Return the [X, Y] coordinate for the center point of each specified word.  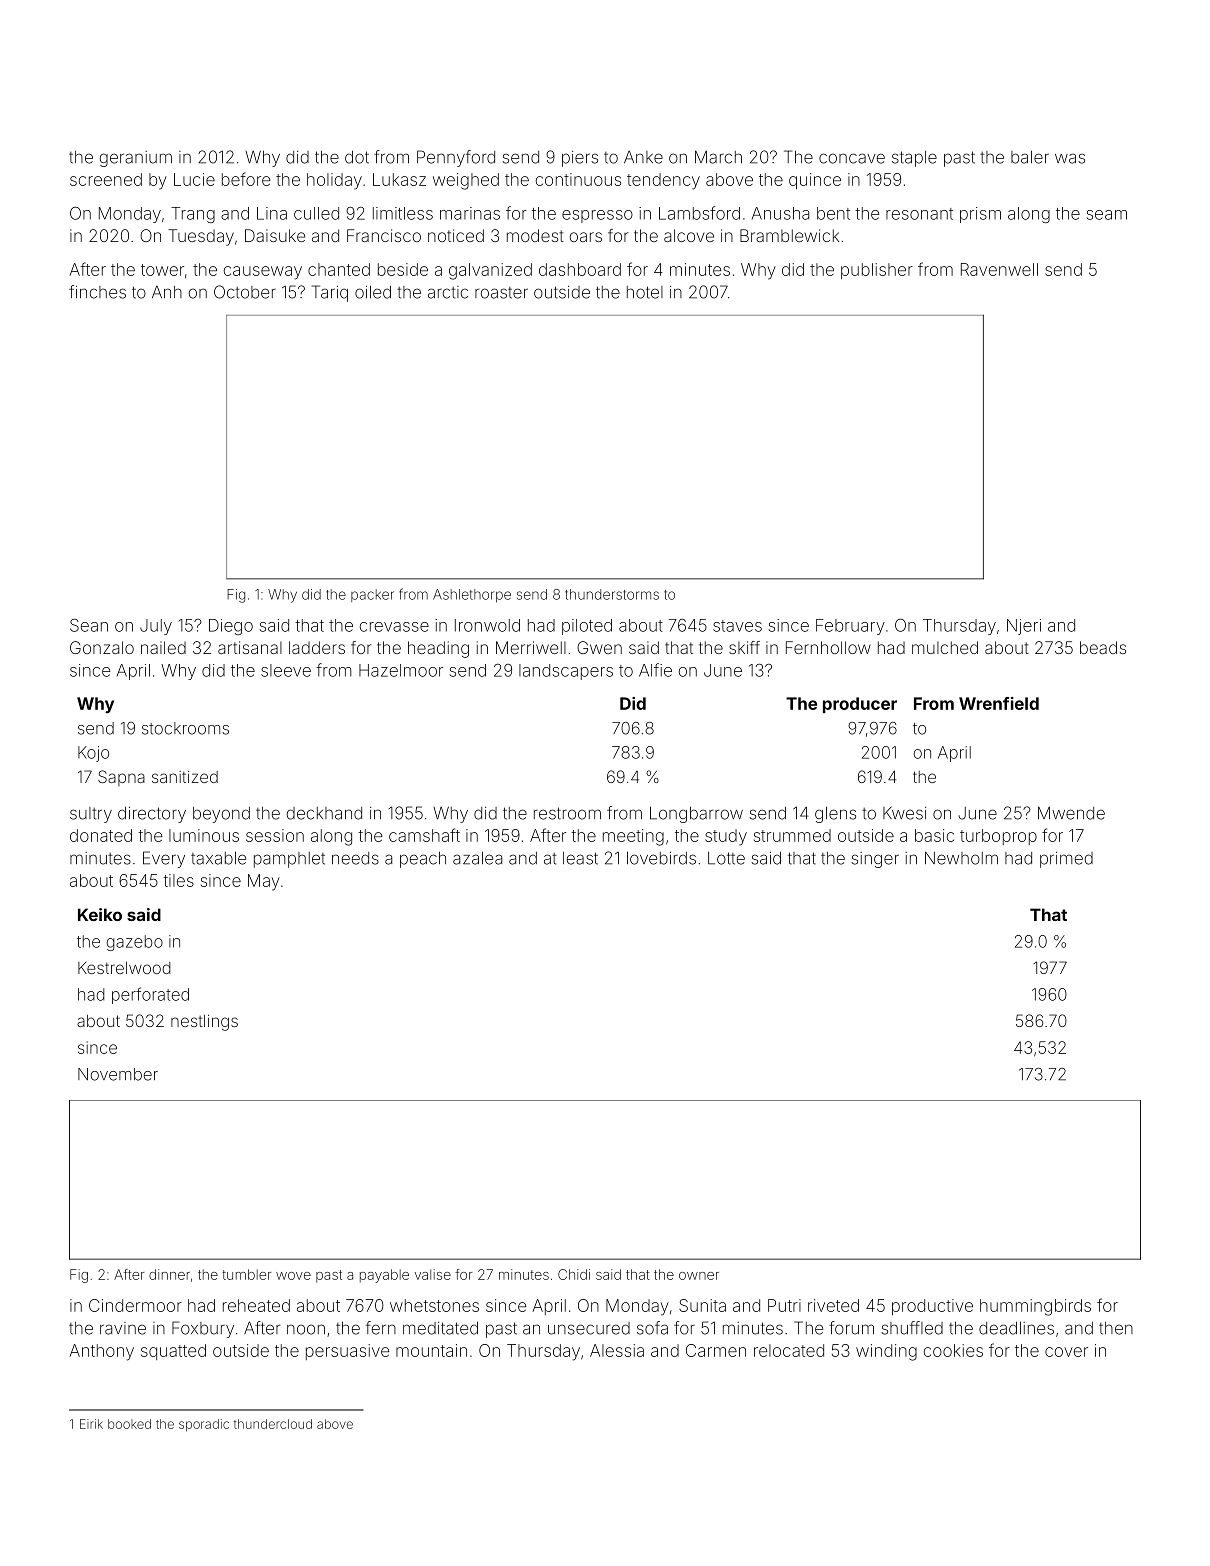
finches [97, 292]
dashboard [580, 269]
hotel [645, 292]
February [850, 627]
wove [293, 1276]
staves [737, 626]
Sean [89, 625]
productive [932, 1307]
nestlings [204, 1023]
